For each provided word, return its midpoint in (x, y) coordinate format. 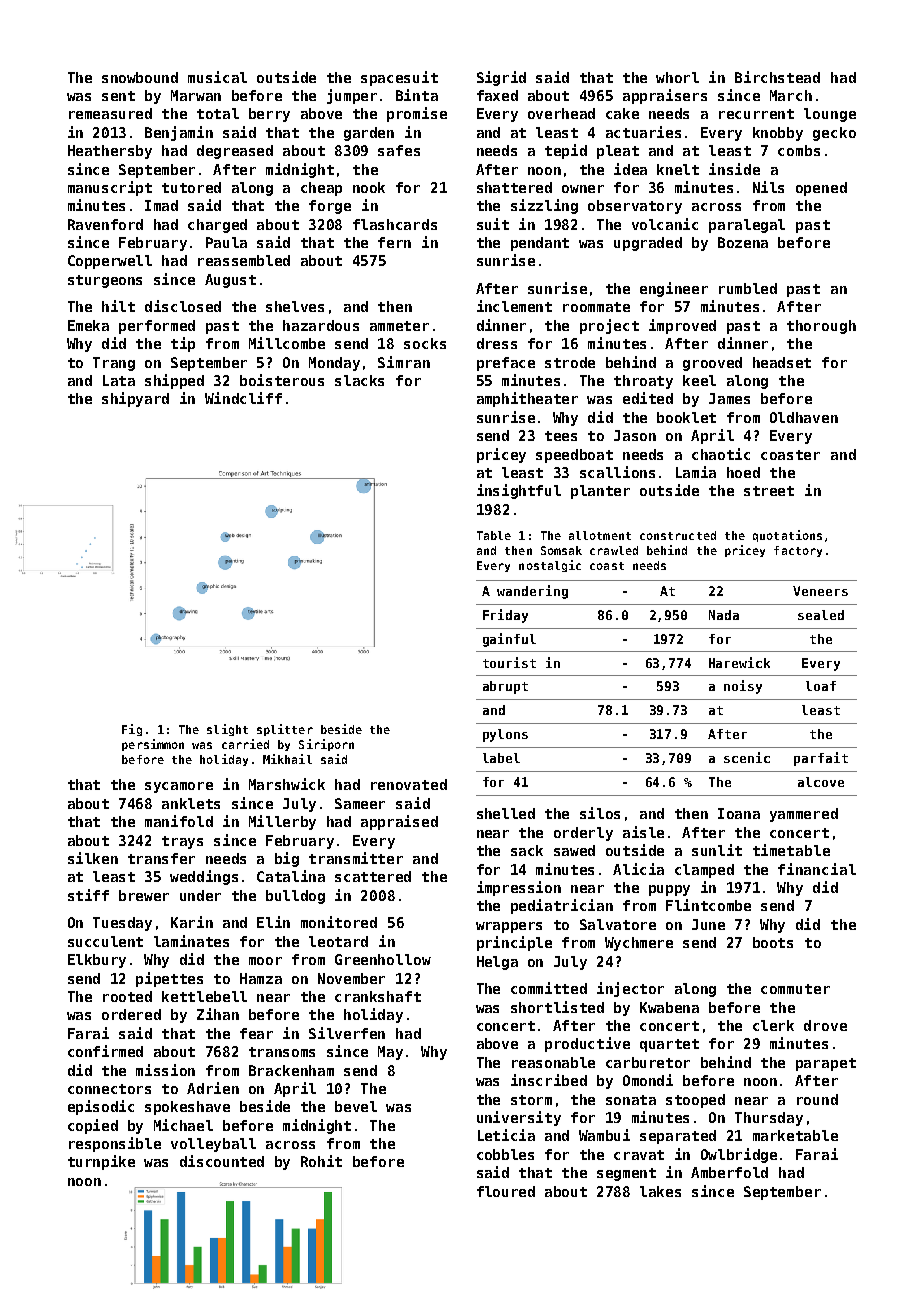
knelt (678, 169)
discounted (222, 1161)
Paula (226, 242)
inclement (514, 306)
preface (506, 364)
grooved (712, 364)
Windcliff (243, 398)
